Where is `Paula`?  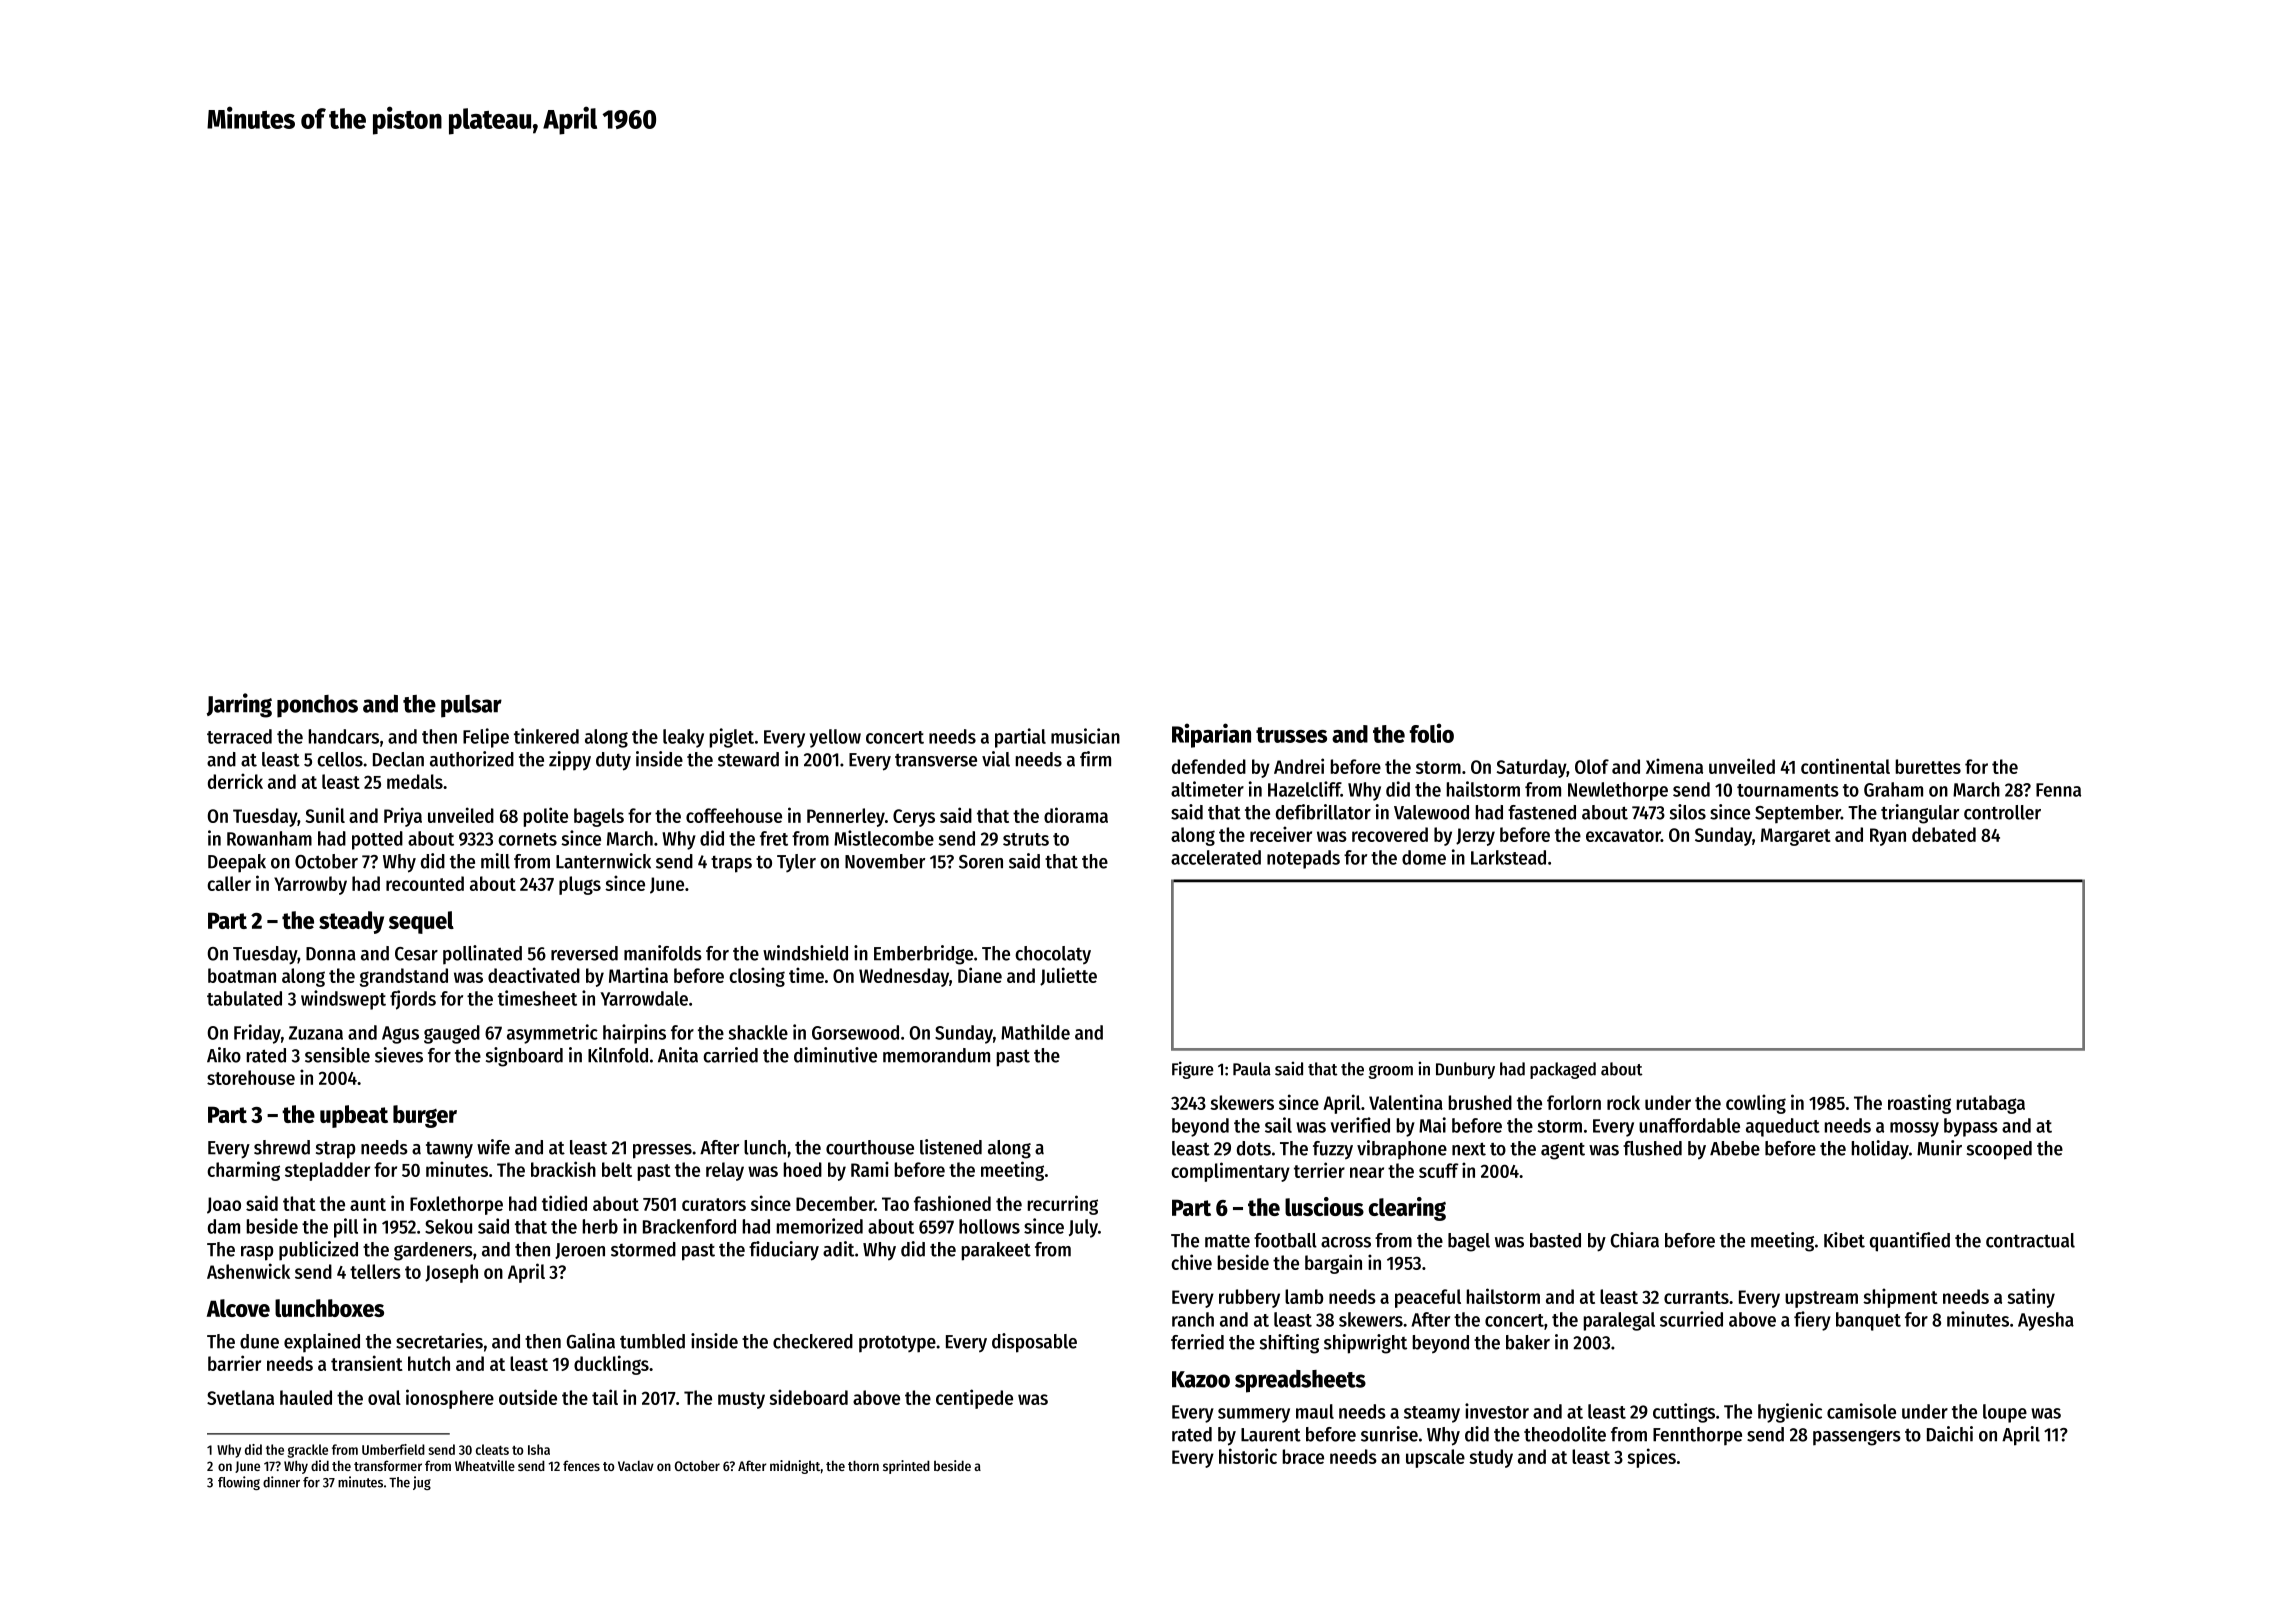
Paula is located at coordinates (1252, 1069).
